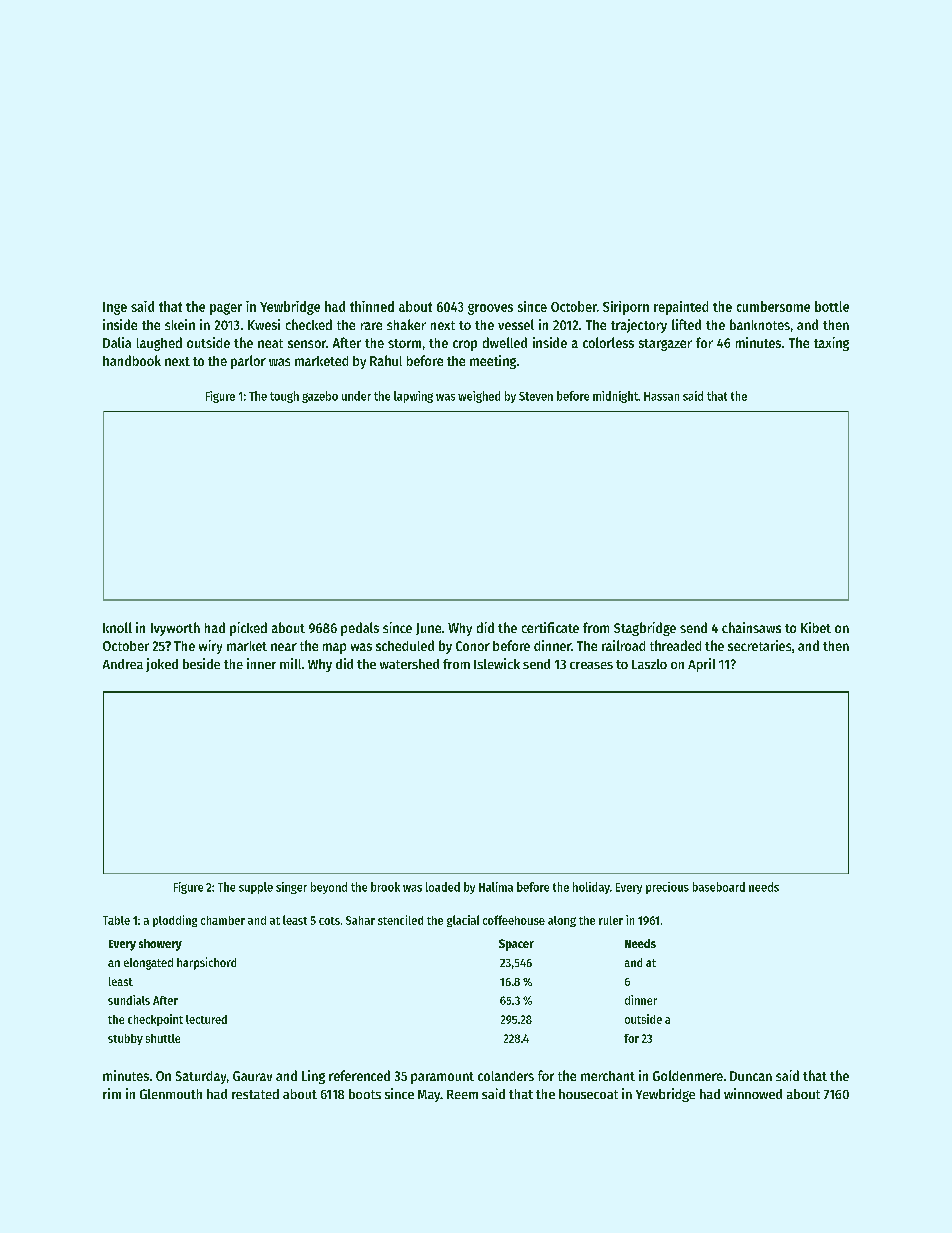 The height and width of the screenshot is (1233, 952). What do you see at coordinates (759, 645) in the screenshot?
I see `secretaries` at bounding box center [759, 645].
